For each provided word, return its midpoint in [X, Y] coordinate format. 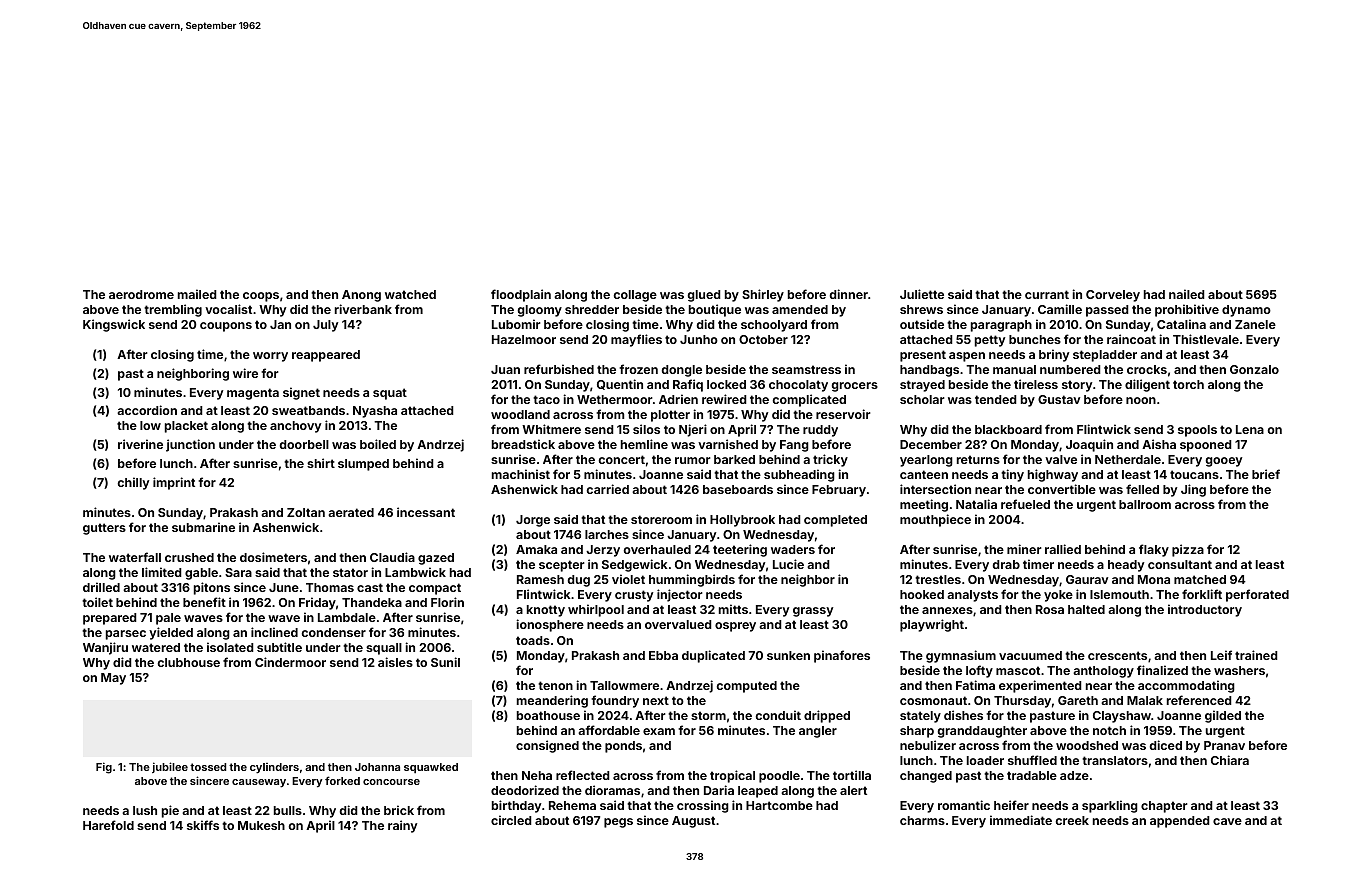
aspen [967, 357]
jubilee [170, 767]
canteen [924, 474]
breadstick [523, 444]
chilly [133, 483]
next [656, 700]
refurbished [559, 369]
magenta [253, 394]
